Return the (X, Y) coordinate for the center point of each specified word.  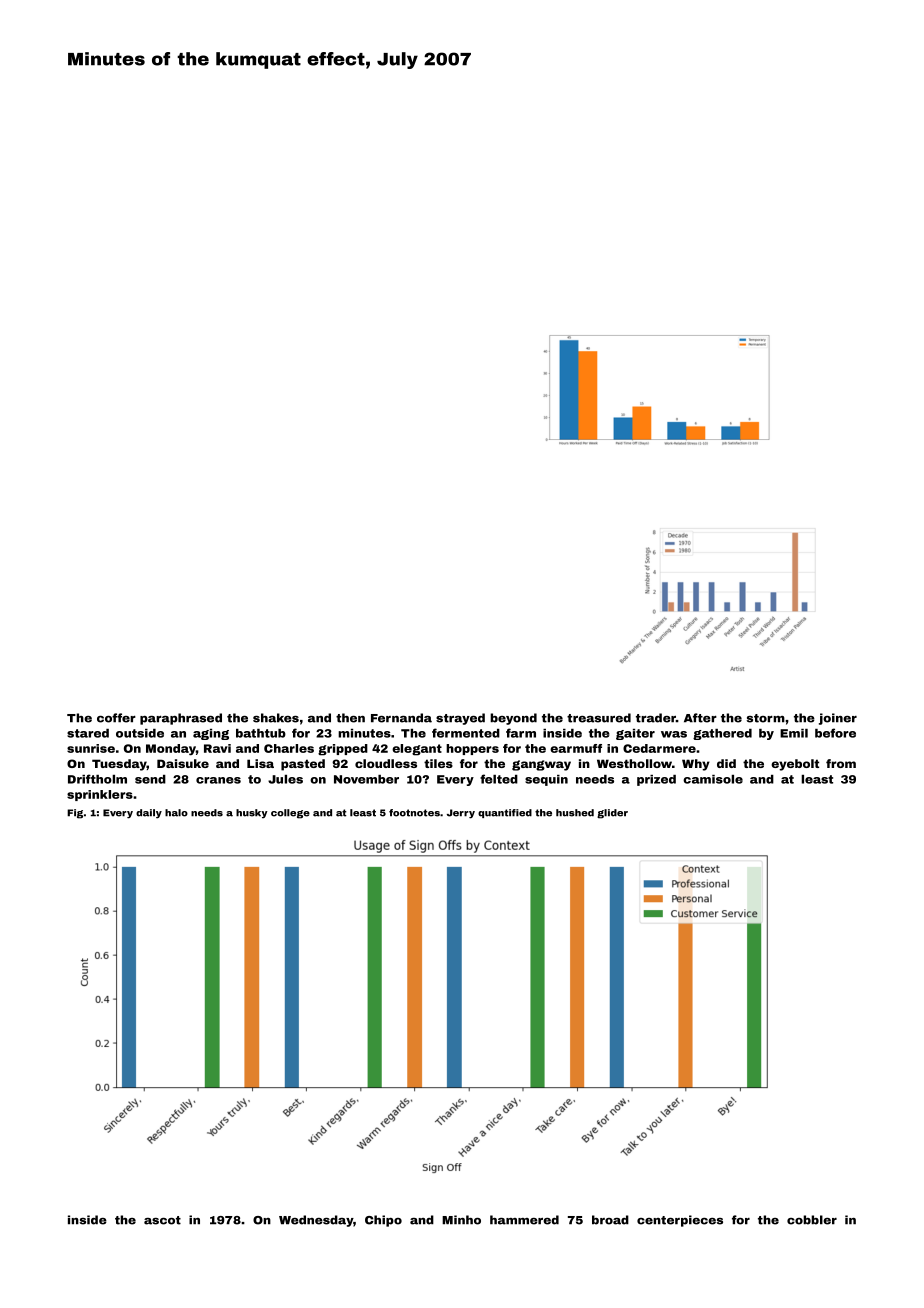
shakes (276, 718)
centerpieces (680, 1221)
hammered (524, 1220)
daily (149, 814)
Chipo (383, 1221)
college (290, 814)
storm (765, 718)
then (350, 718)
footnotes (414, 813)
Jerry (461, 814)
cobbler (812, 1220)
